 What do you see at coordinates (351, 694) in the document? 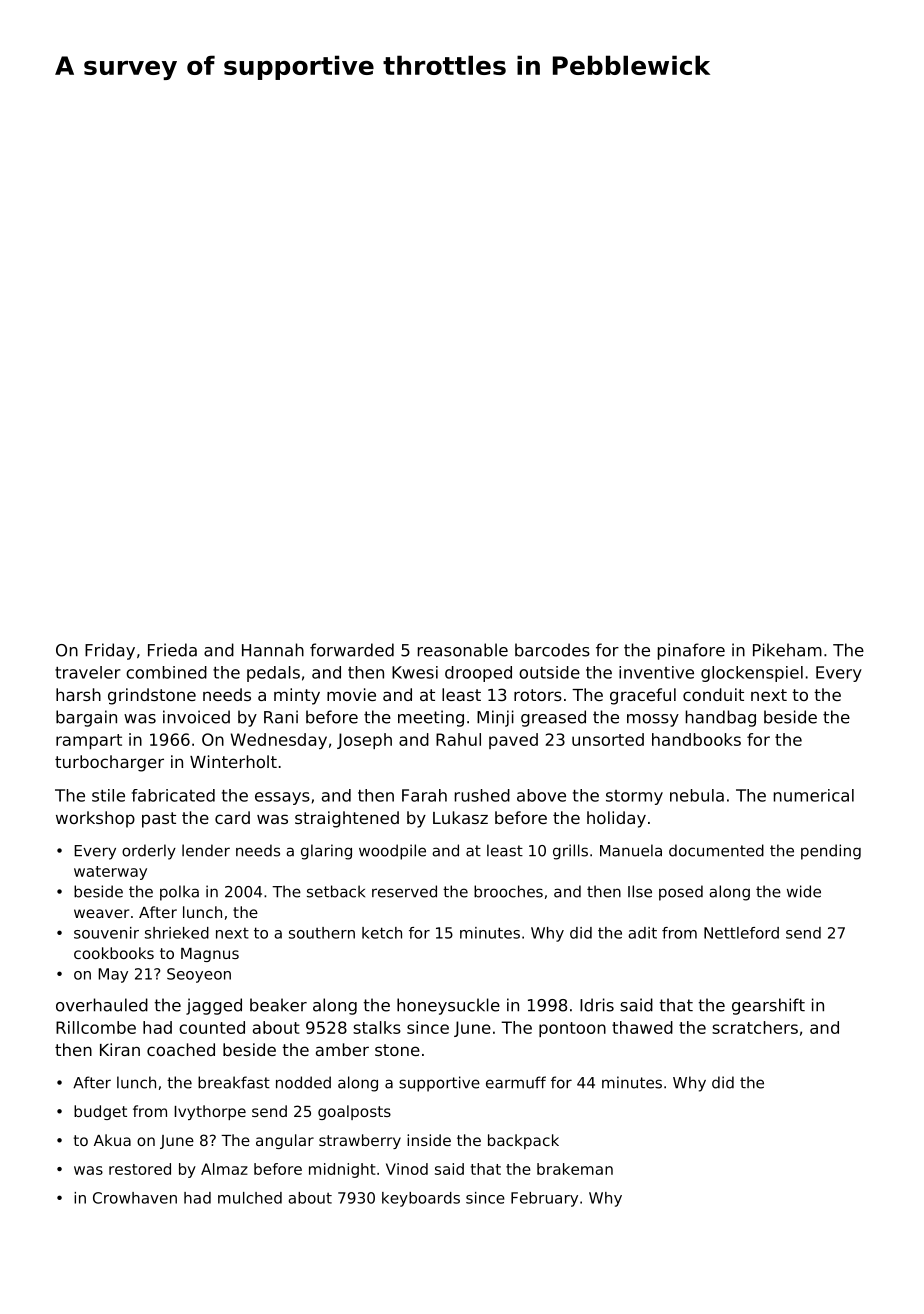
I see `movie` at bounding box center [351, 694].
